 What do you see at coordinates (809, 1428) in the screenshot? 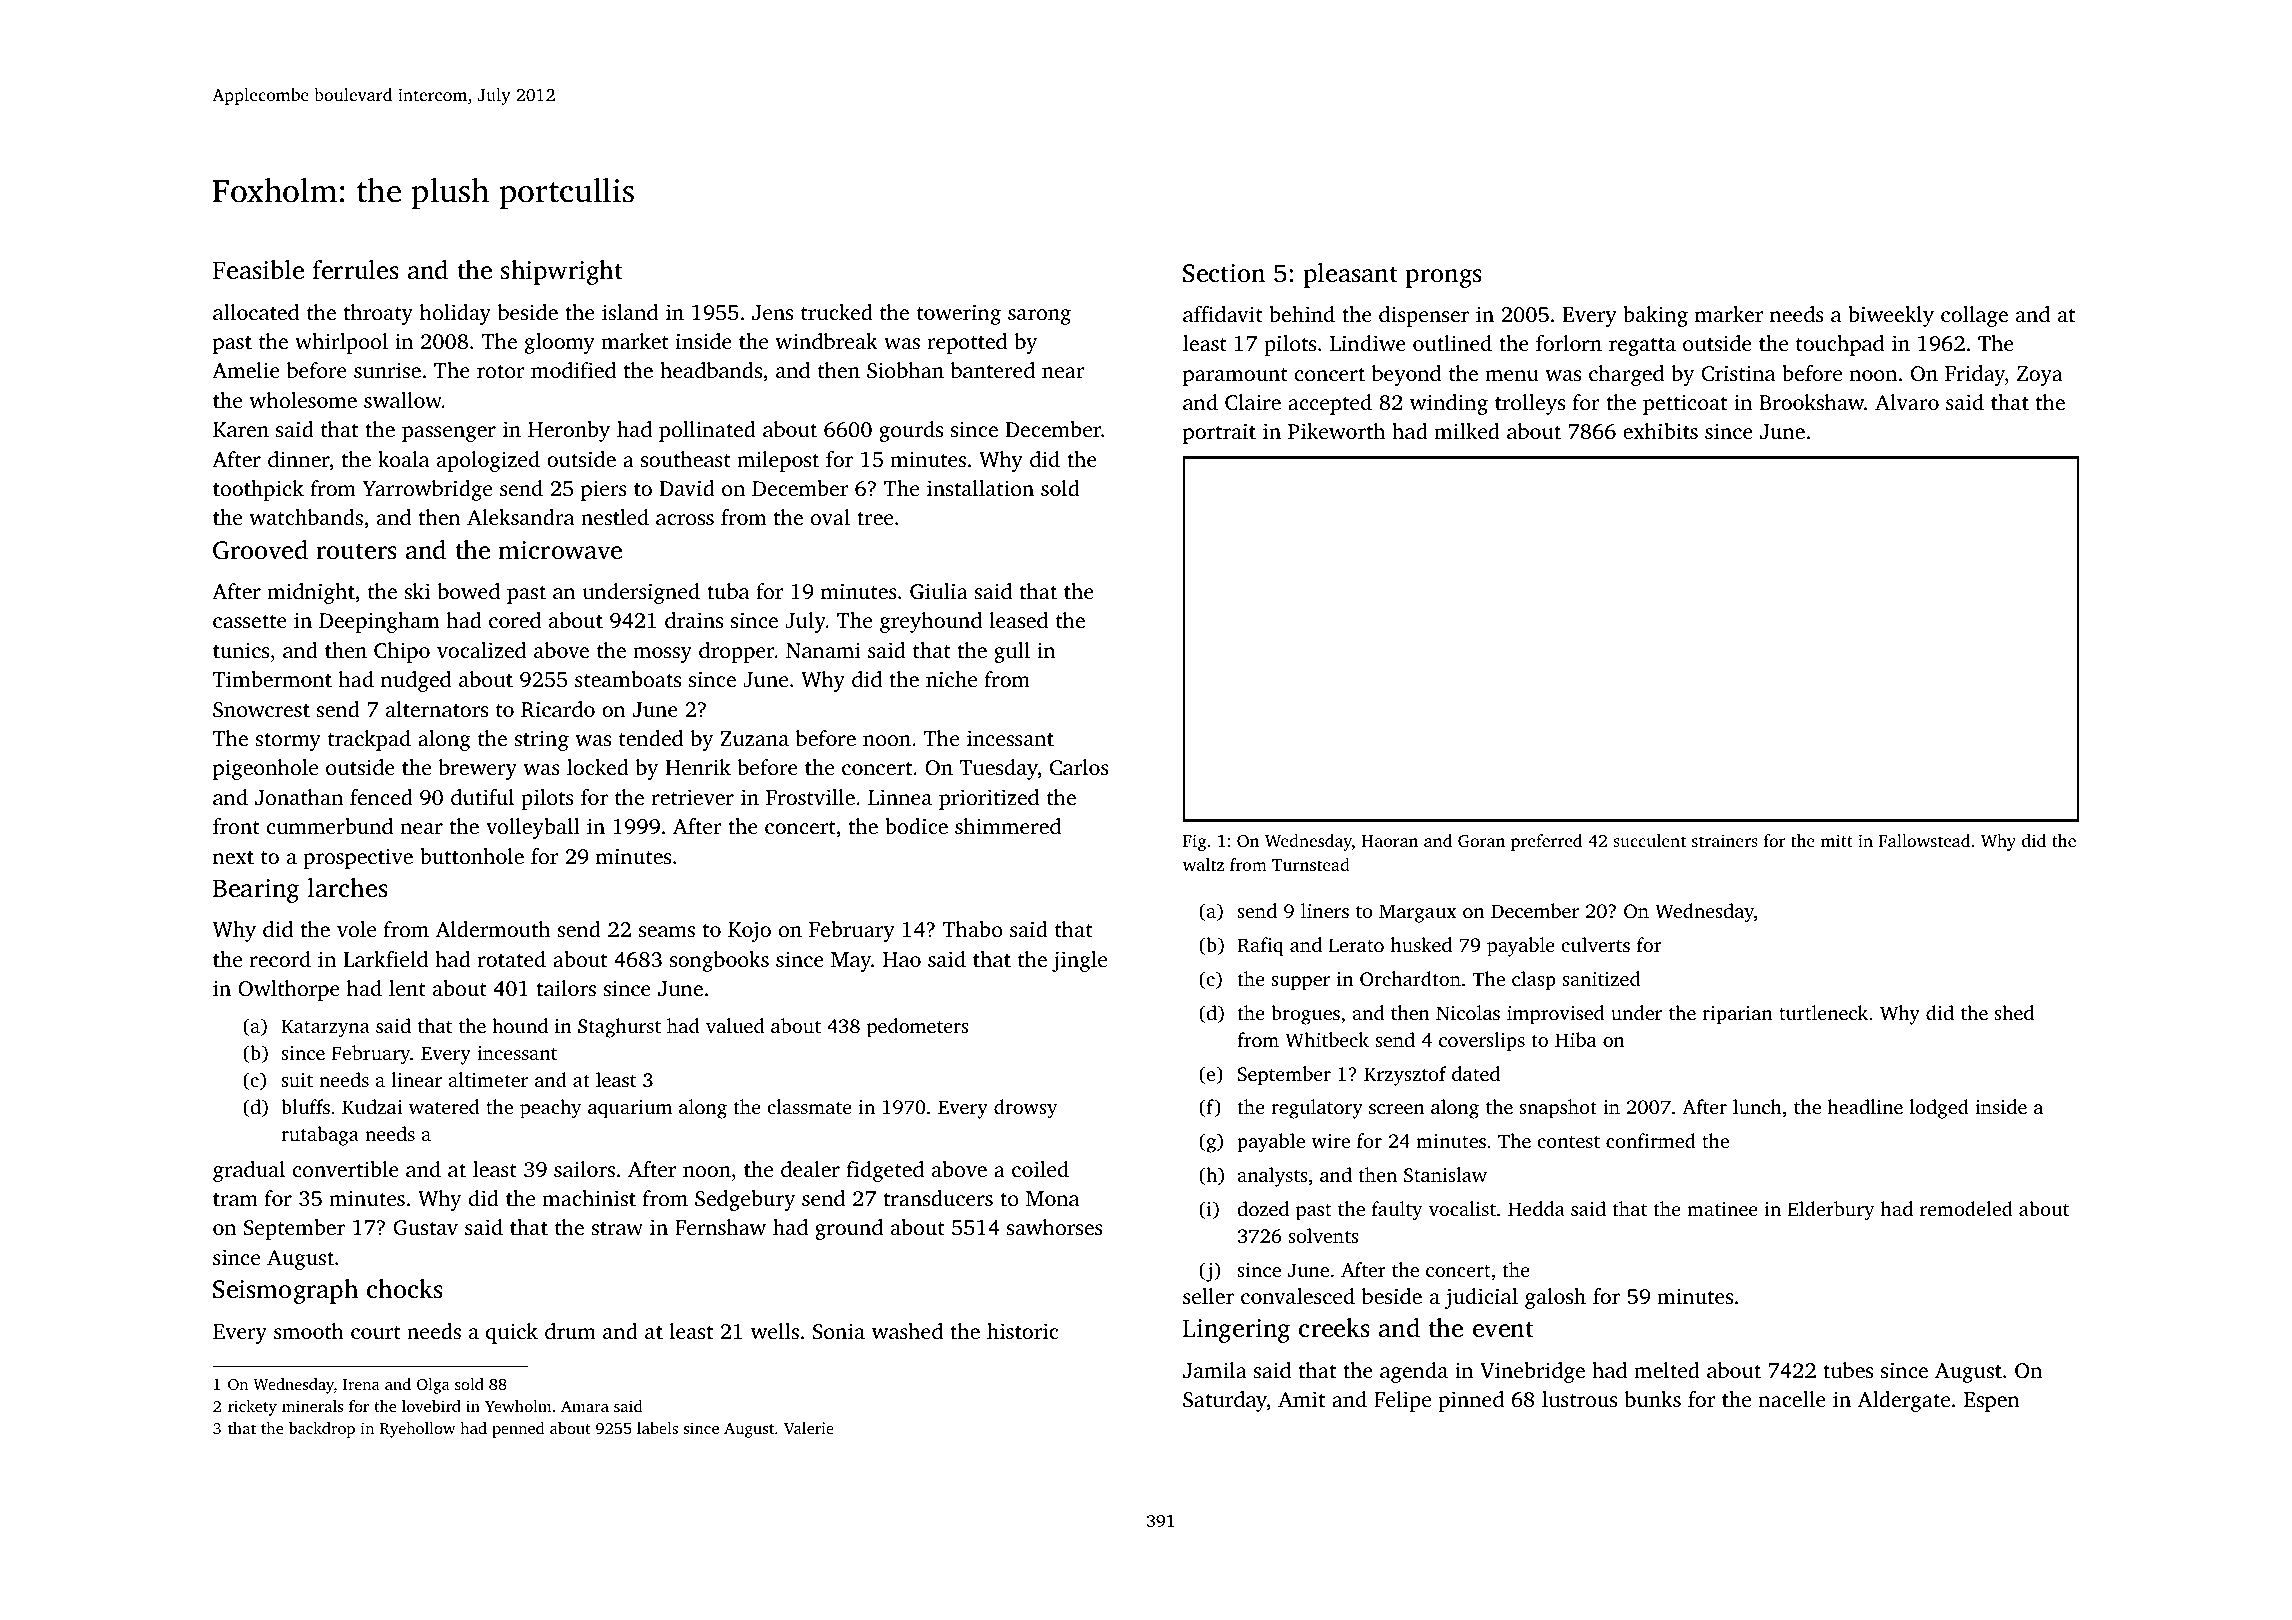
I see `Valerie` at bounding box center [809, 1428].
